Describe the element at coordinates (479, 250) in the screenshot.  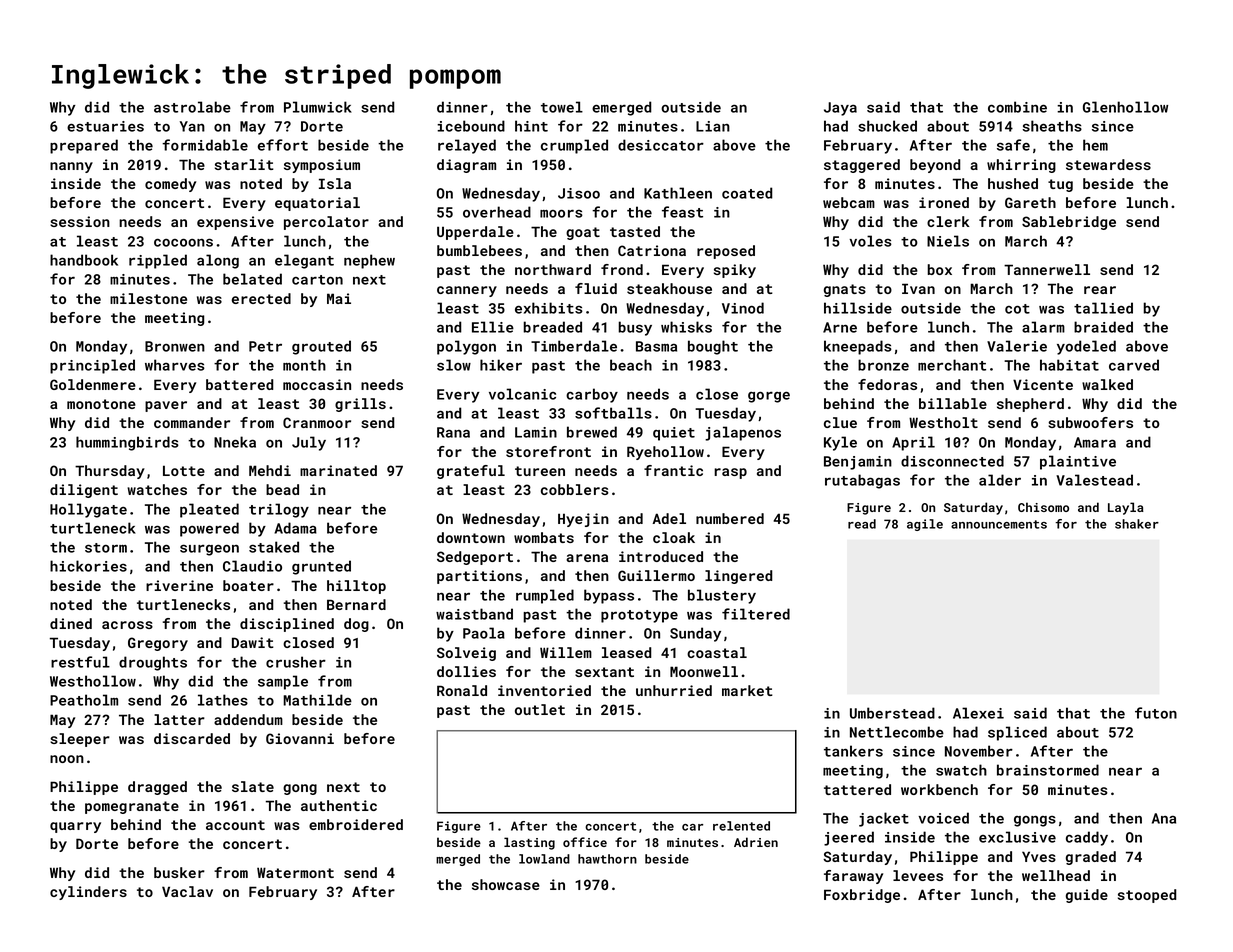
I see `bumblebees` at that location.
